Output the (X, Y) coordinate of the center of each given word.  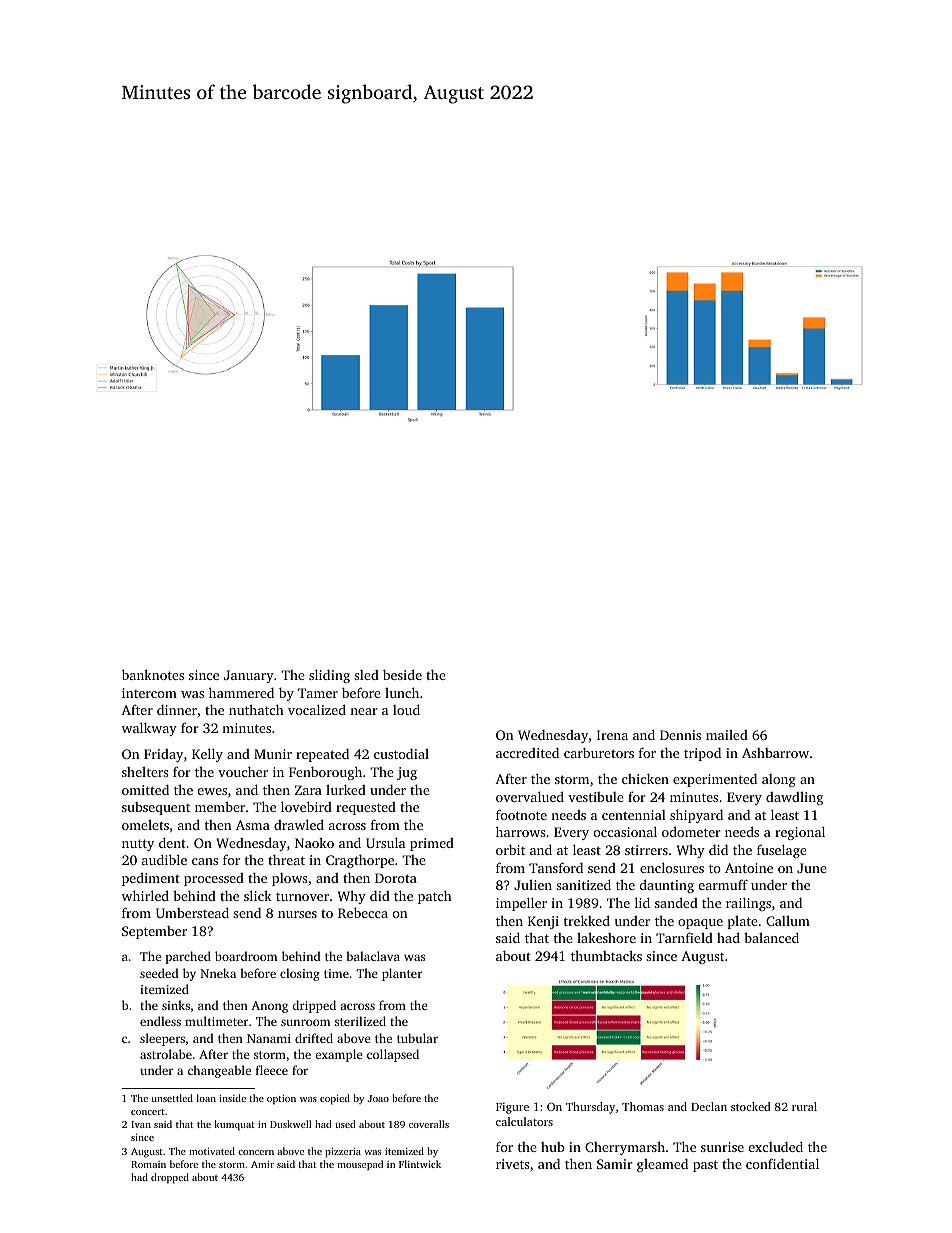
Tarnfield (684, 937)
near (364, 711)
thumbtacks (606, 955)
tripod (702, 754)
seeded (159, 973)
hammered (241, 692)
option (281, 1100)
